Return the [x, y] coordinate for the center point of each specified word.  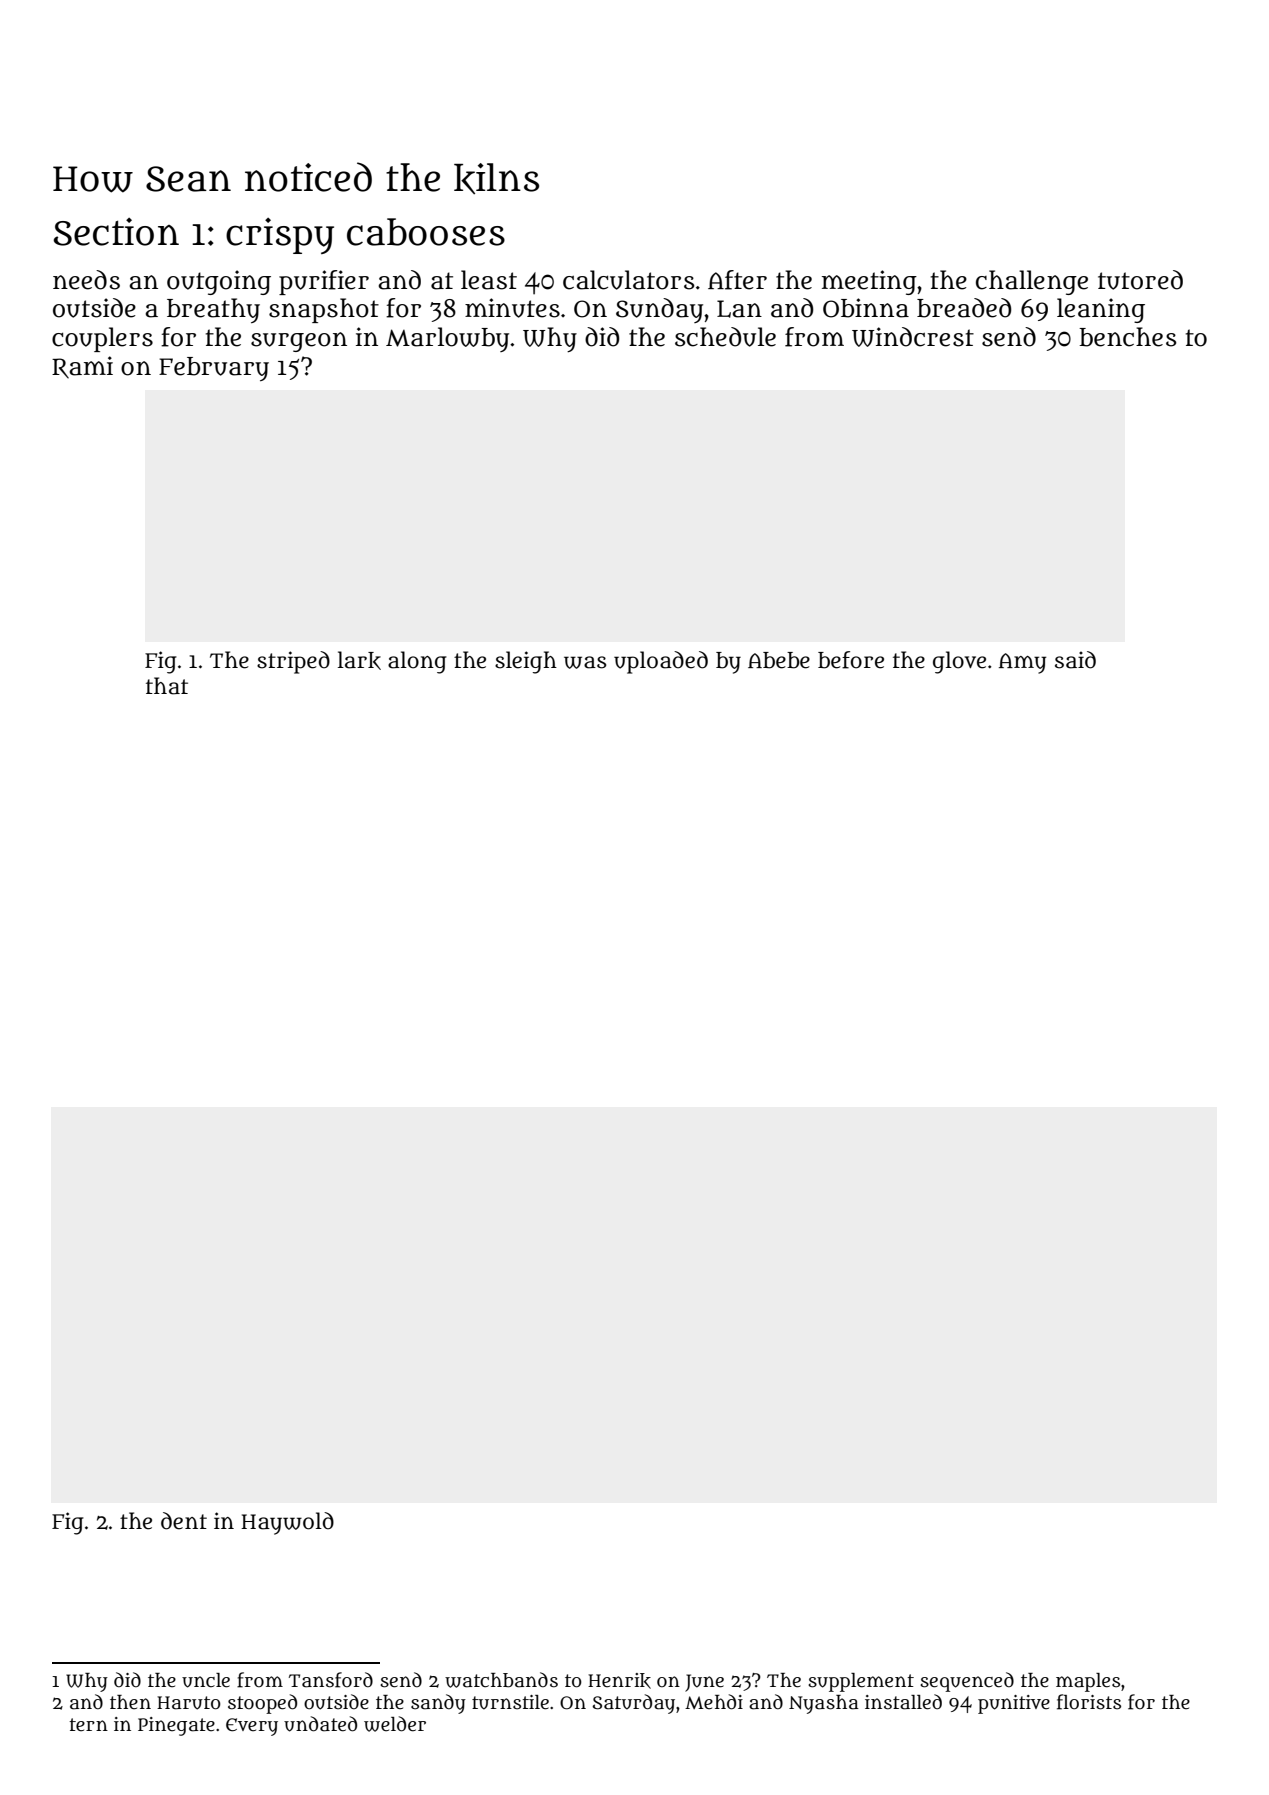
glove [959, 662]
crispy [280, 236]
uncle [206, 1680]
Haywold [287, 1523]
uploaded [661, 662]
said [1075, 660]
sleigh [526, 662]
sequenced [967, 1682]
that [167, 686]
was [585, 662]
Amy [1022, 663]
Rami [82, 367]
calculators [628, 280]
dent [184, 1521]
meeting [869, 282]
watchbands [501, 1680]
